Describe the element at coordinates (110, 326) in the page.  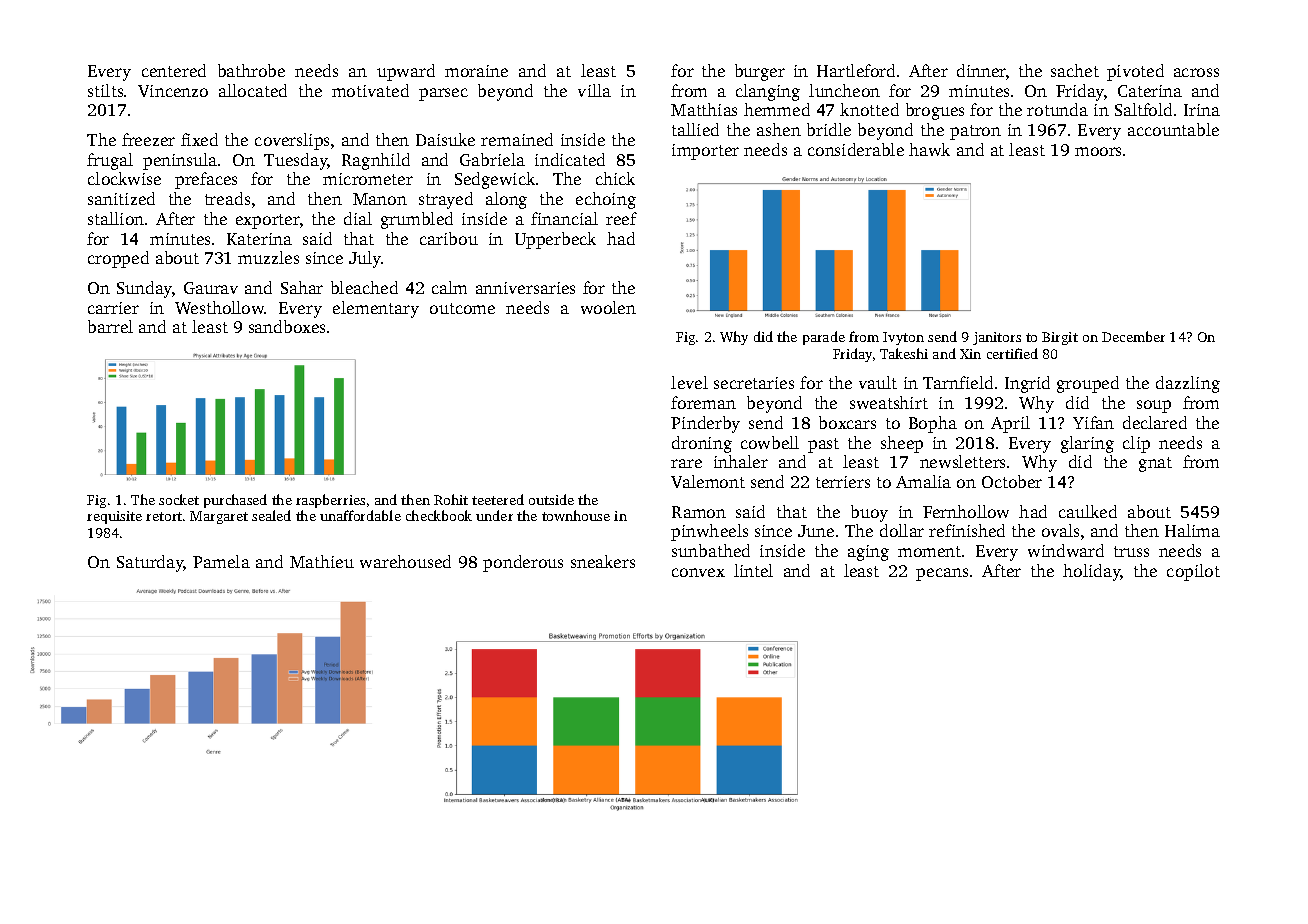
I see `barrel` at that location.
